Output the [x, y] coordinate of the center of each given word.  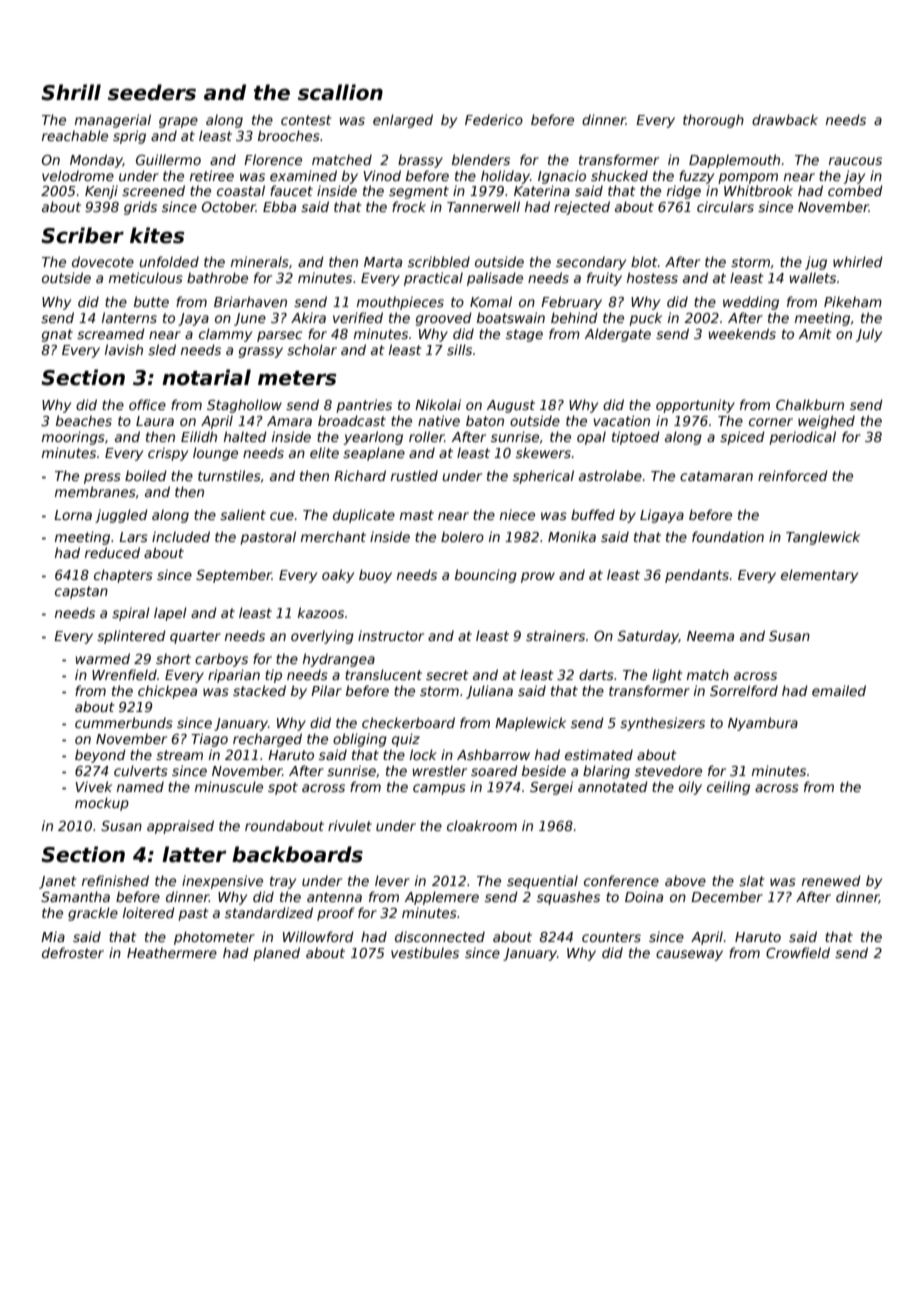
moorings [73, 438]
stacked [259, 690]
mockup [102, 804]
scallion [340, 92]
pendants [697, 576]
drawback [785, 119]
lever [392, 880]
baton [485, 420]
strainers [555, 635]
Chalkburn [810, 404]
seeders [152, 92]
